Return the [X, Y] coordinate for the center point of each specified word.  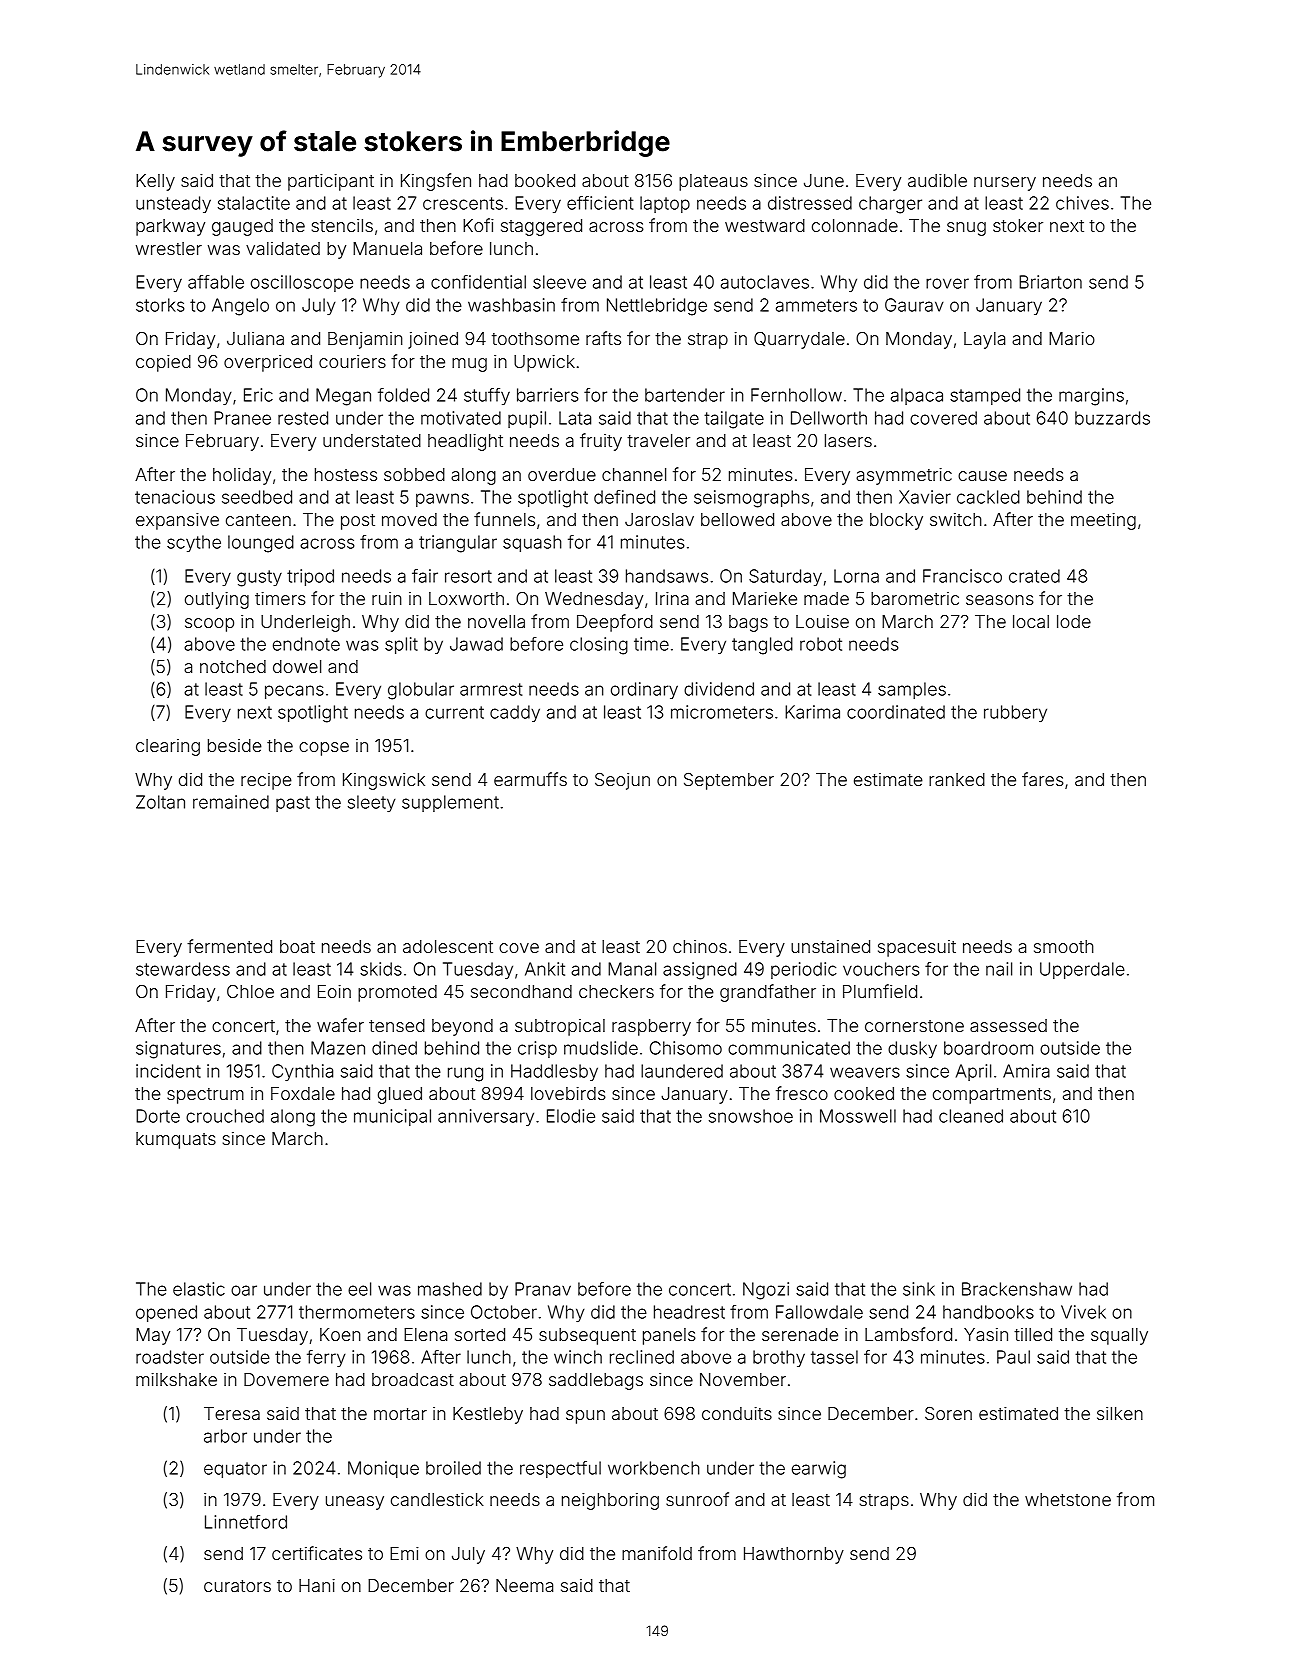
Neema [524, 1585]
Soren [948, 1413]
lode [1074, 621]
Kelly [155, 182]
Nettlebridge [657, 307]
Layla [984, 340]
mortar [400, 1414]
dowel [297, 666]
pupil [527, 419]
